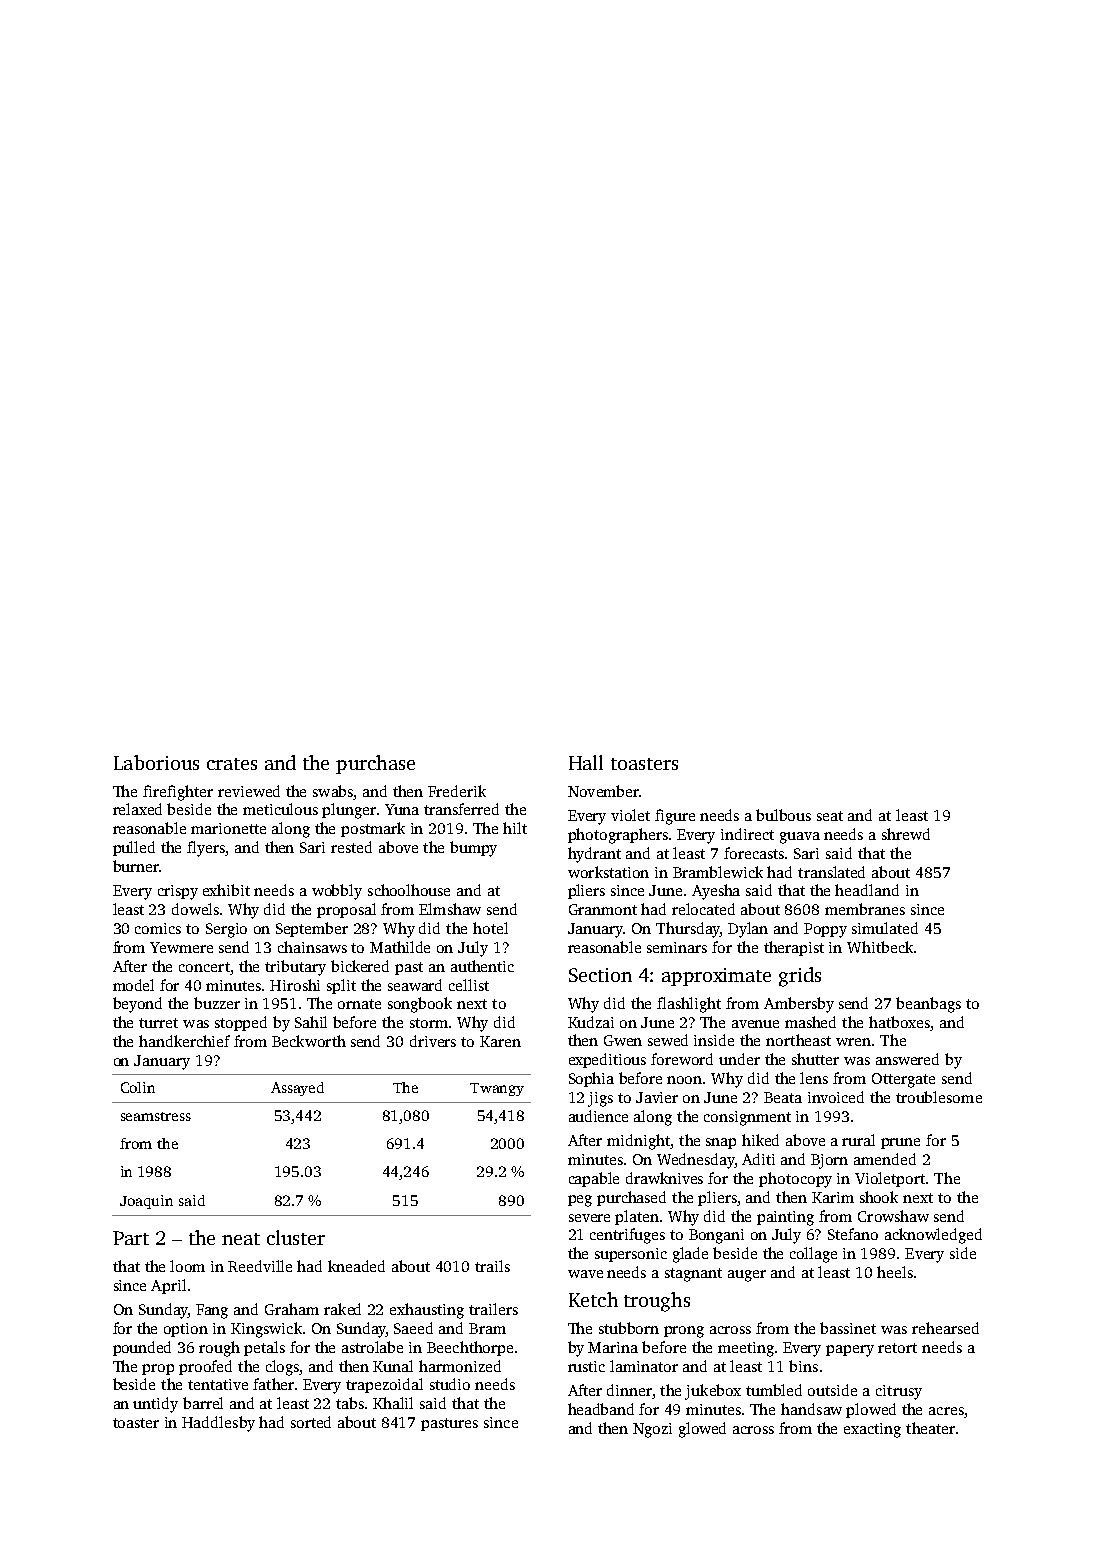 The width and height of the image is (1099, 1555). Describe the element at coordinates (867, 890) in the image. I see `headland` at that location.
